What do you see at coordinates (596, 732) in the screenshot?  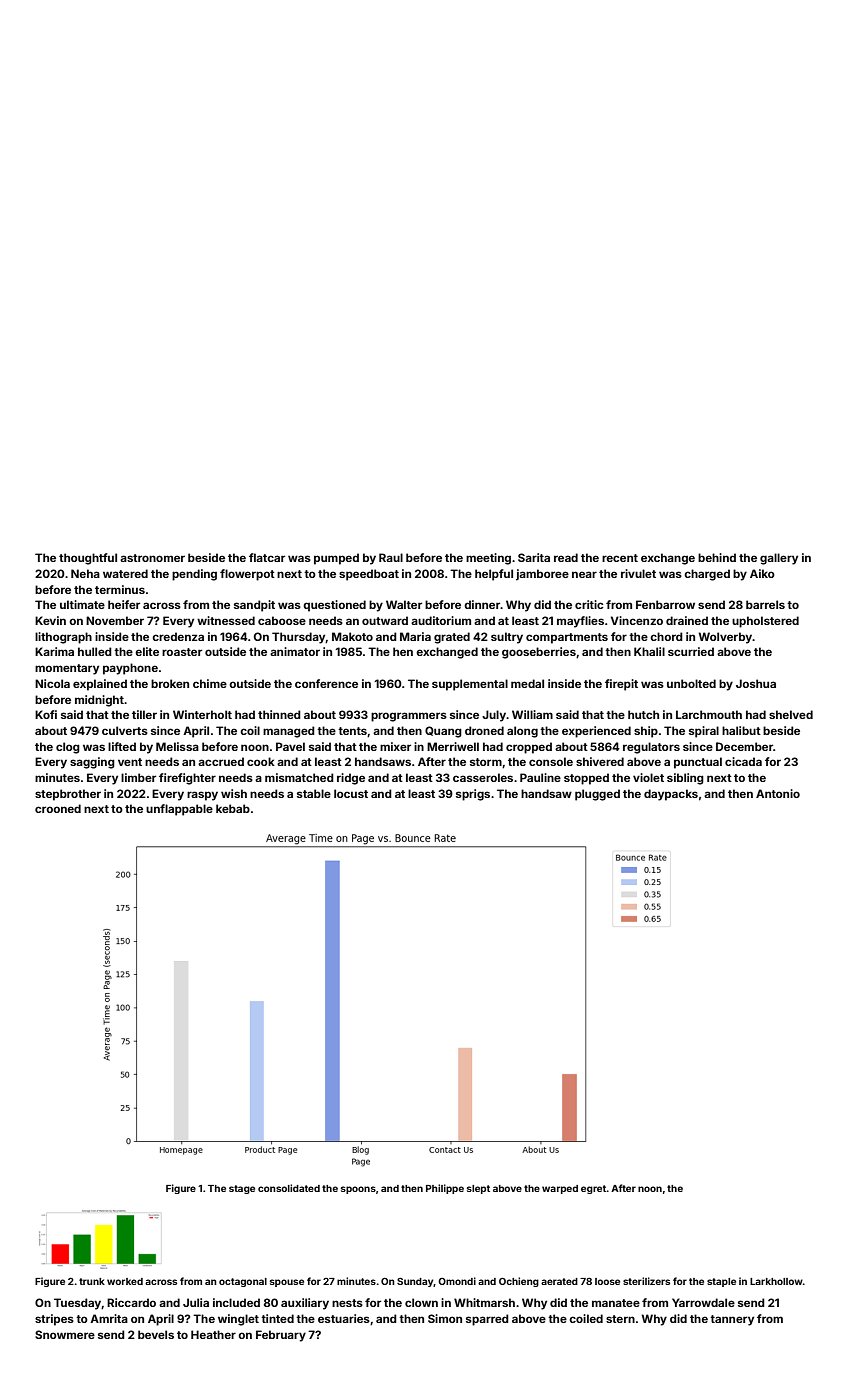 I see `experienced` at bounding box center [596, 732].
